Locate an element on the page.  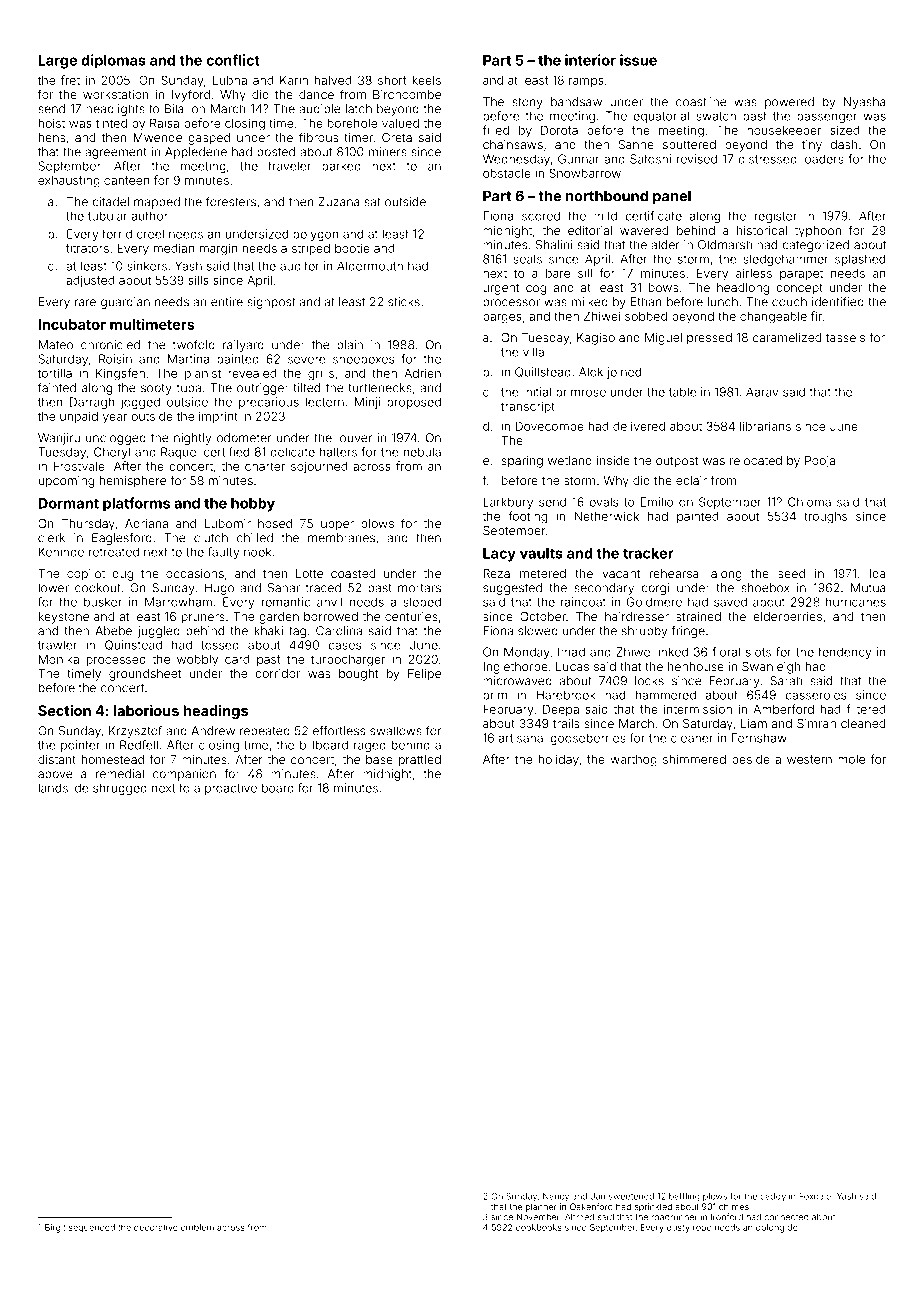
railyard is located at coordinates (243, 346).
